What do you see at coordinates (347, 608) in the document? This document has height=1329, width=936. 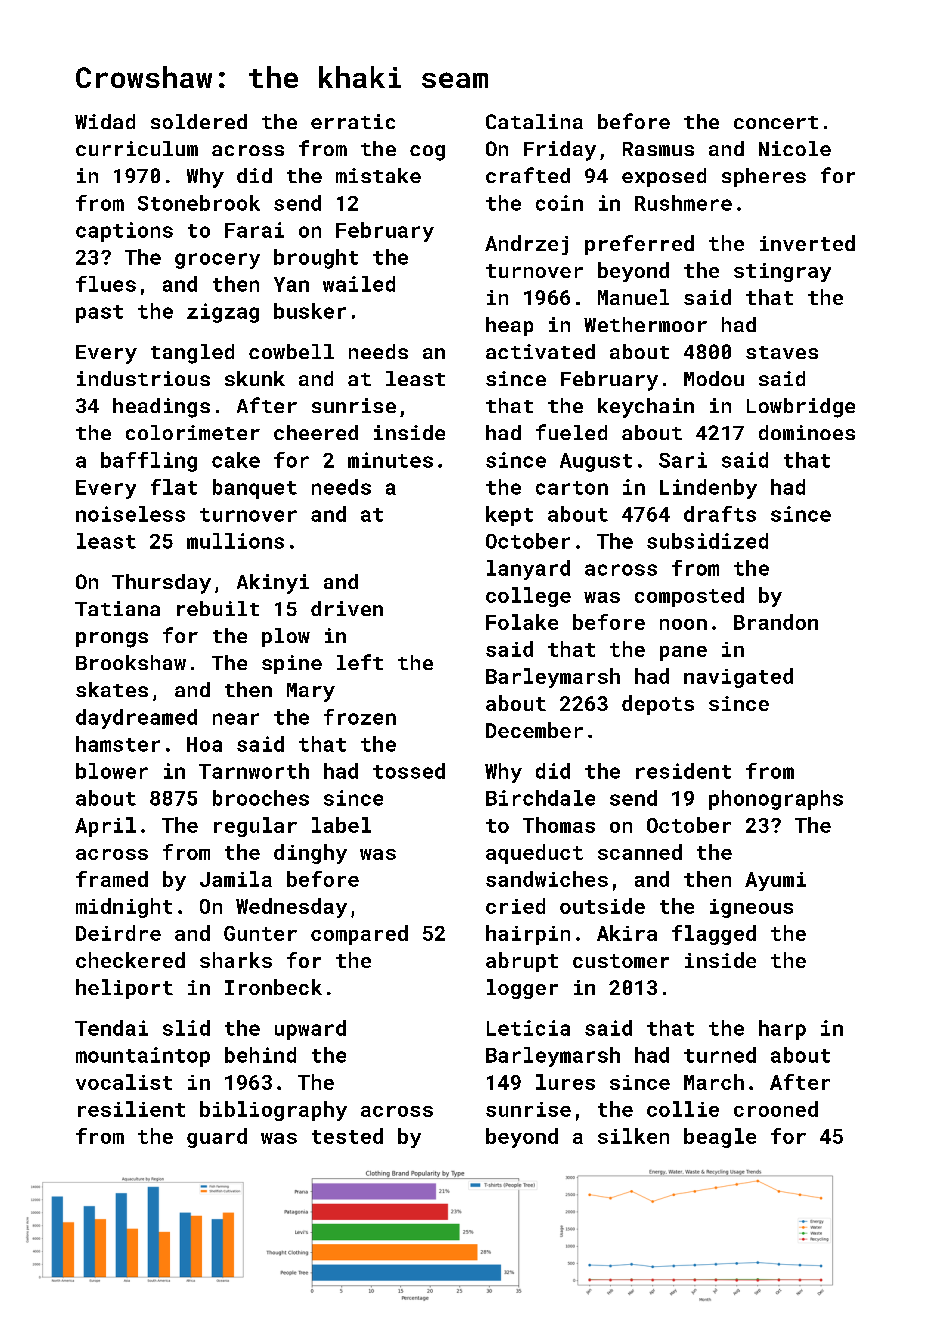 I see `driven` at bounding box center [347, 608].
